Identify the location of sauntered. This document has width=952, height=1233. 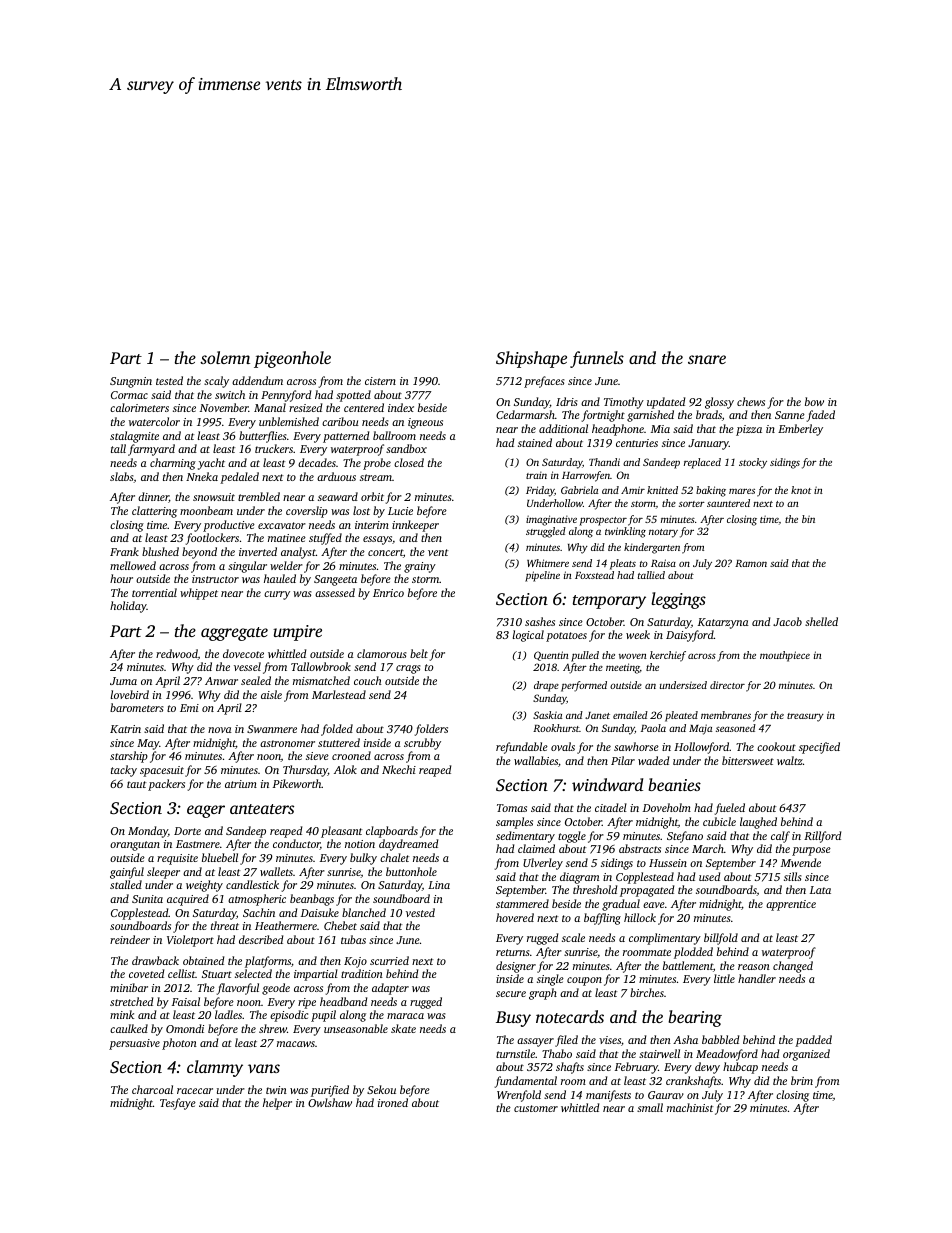
(728, 503).
